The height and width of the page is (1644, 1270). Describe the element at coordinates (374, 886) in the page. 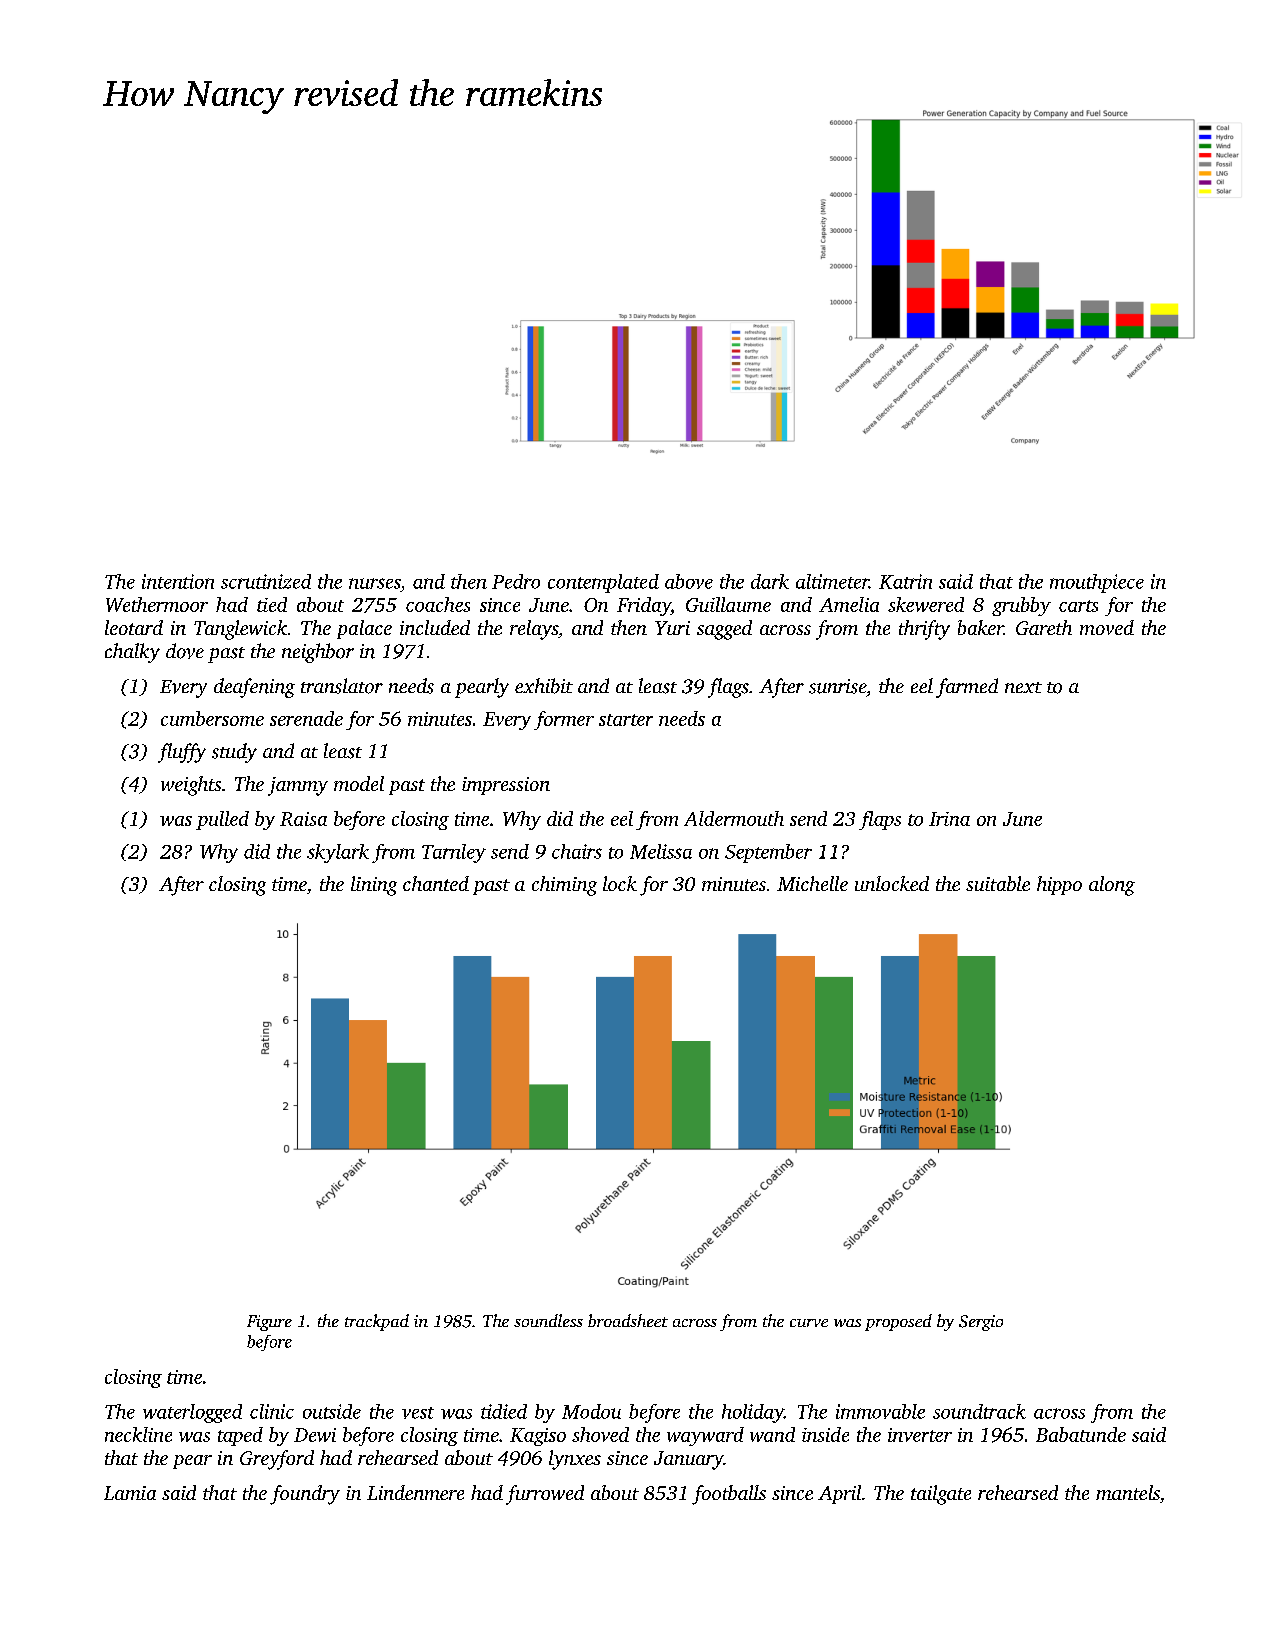

I see `lining` at that location.
